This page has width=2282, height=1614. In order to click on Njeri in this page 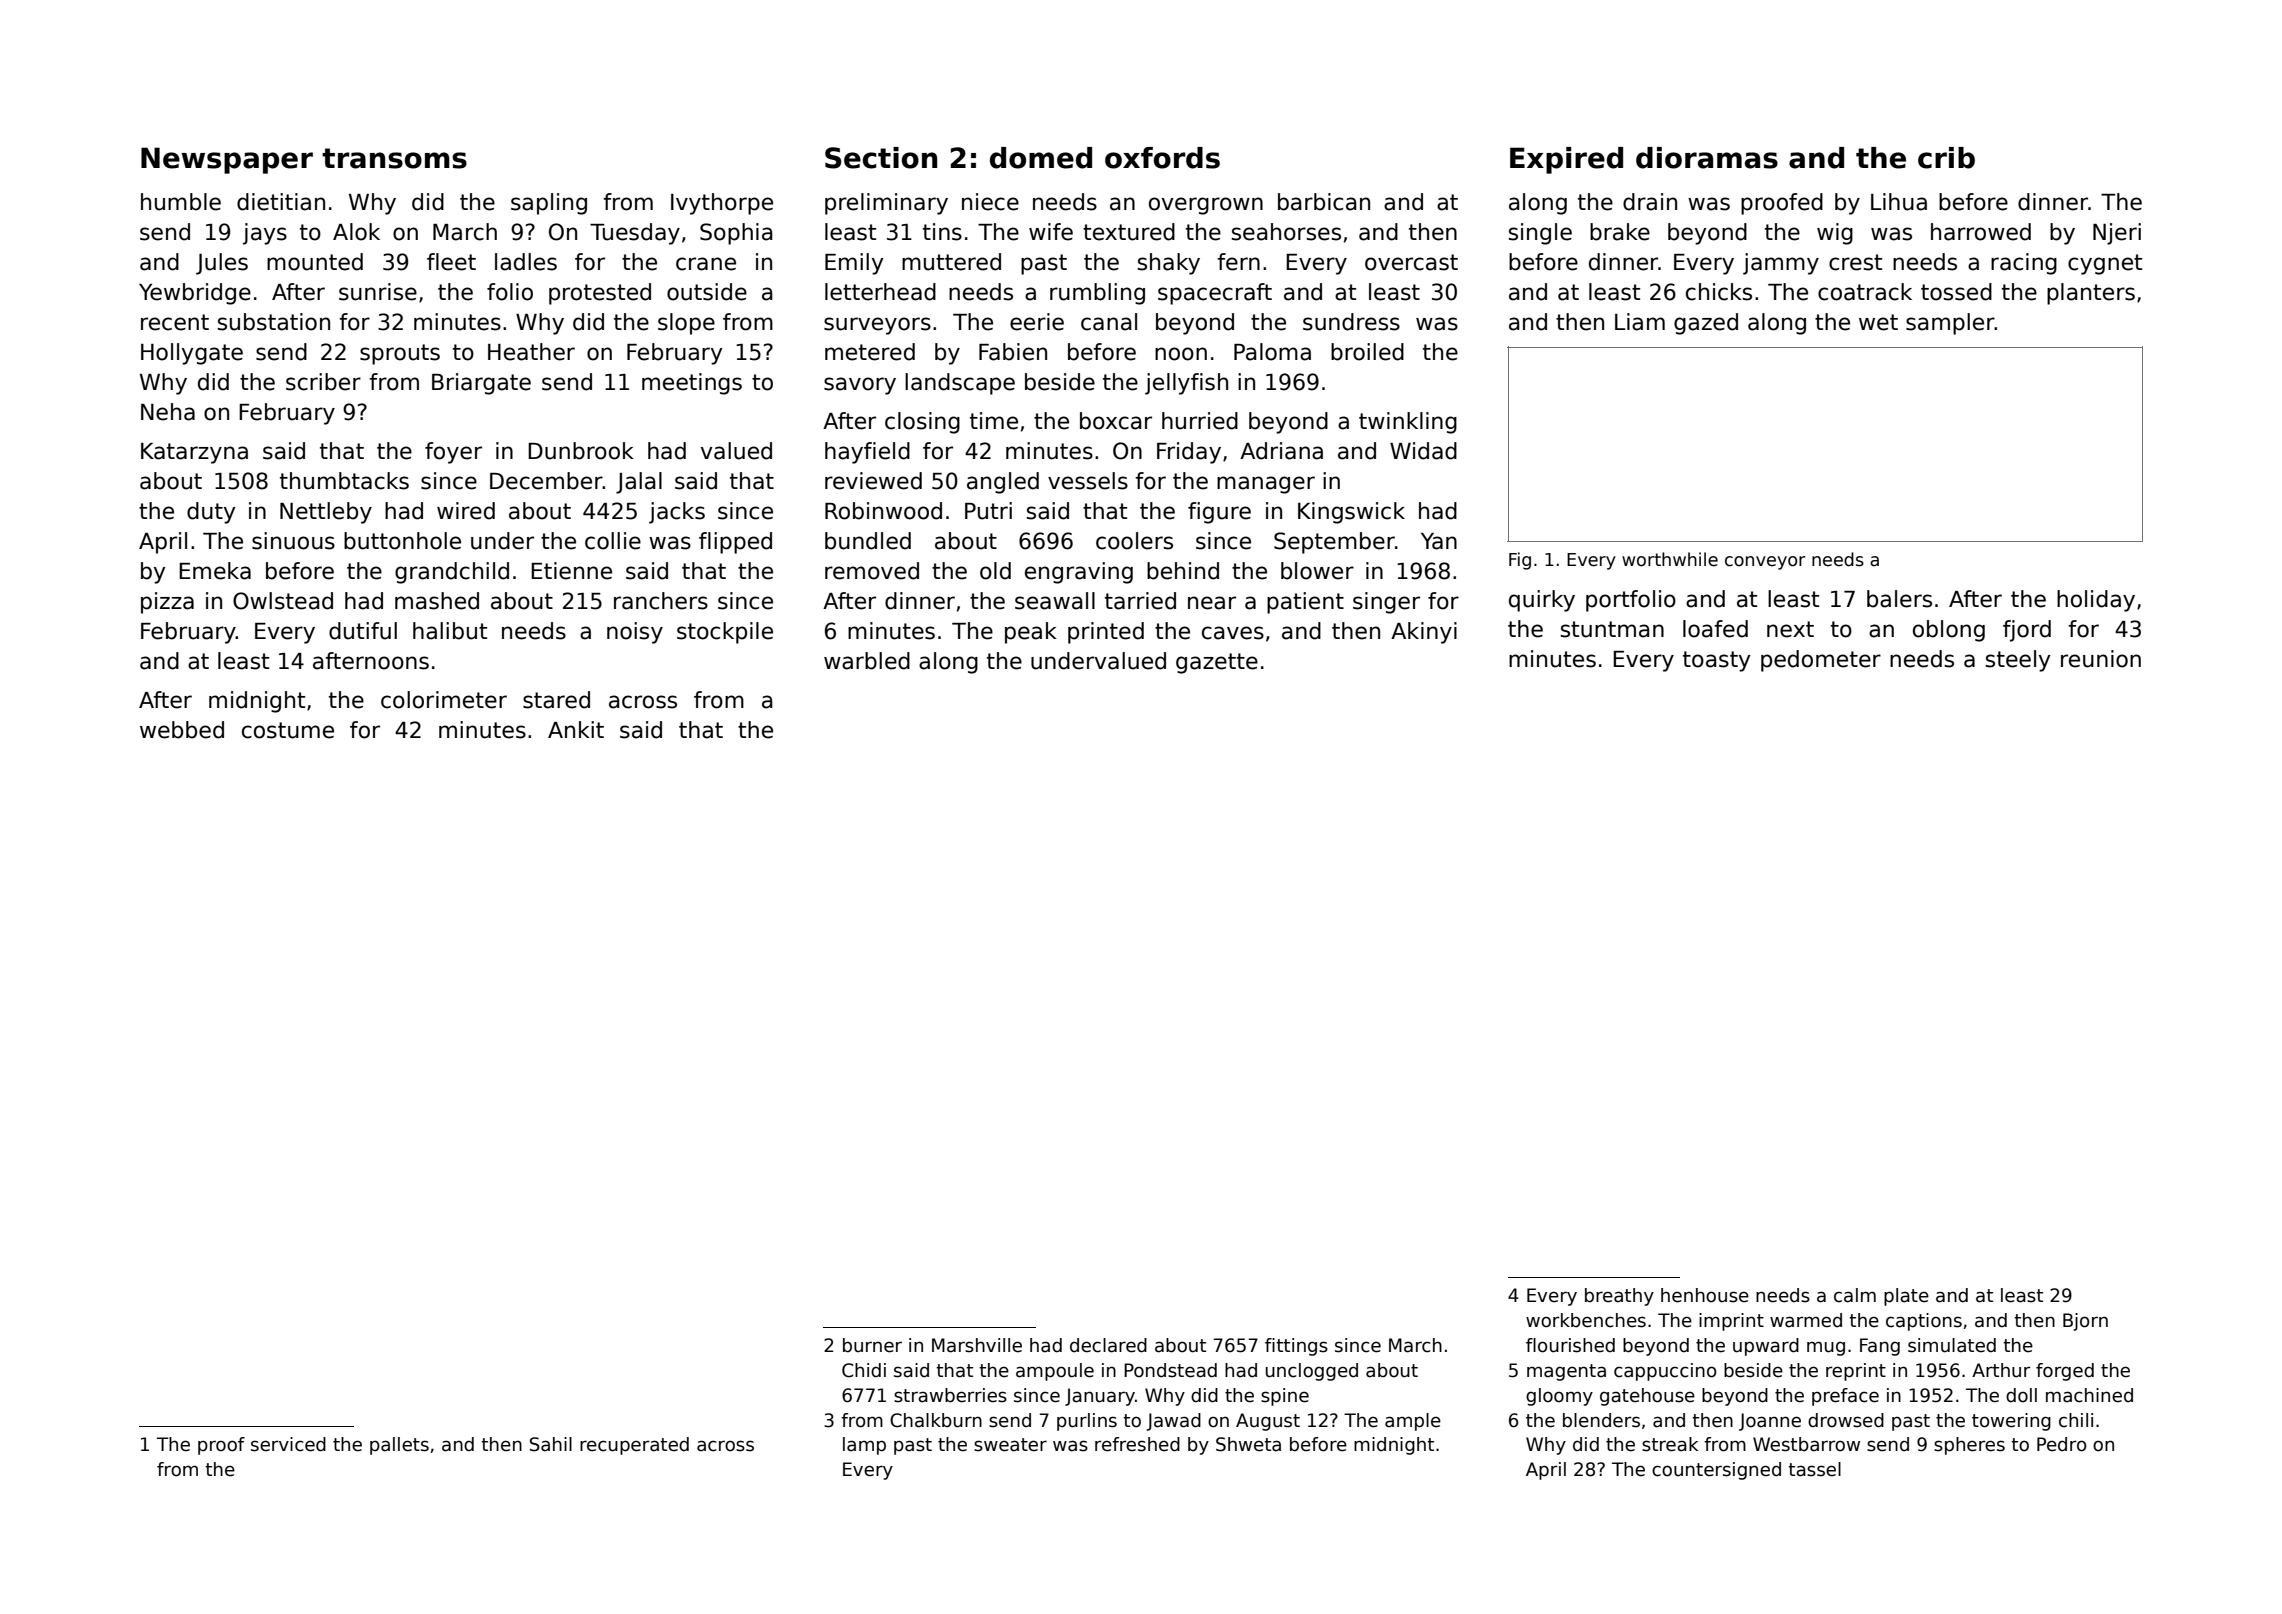, I will do `click(2117, 234)`.
